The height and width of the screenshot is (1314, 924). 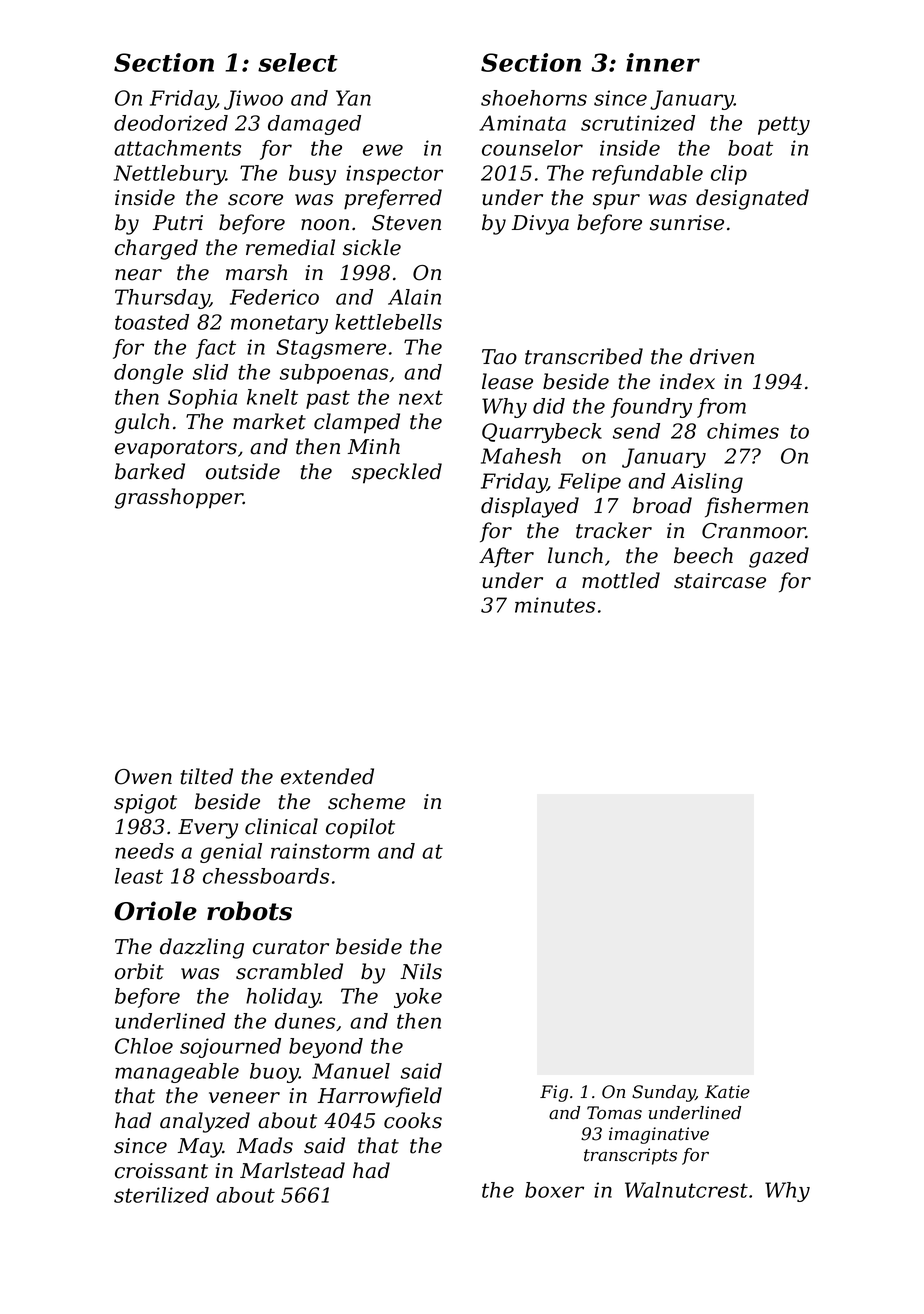 What do you see at coordinates (752, 199) in the screenshot?
I see `designated` at bounding box center [752, 199].
